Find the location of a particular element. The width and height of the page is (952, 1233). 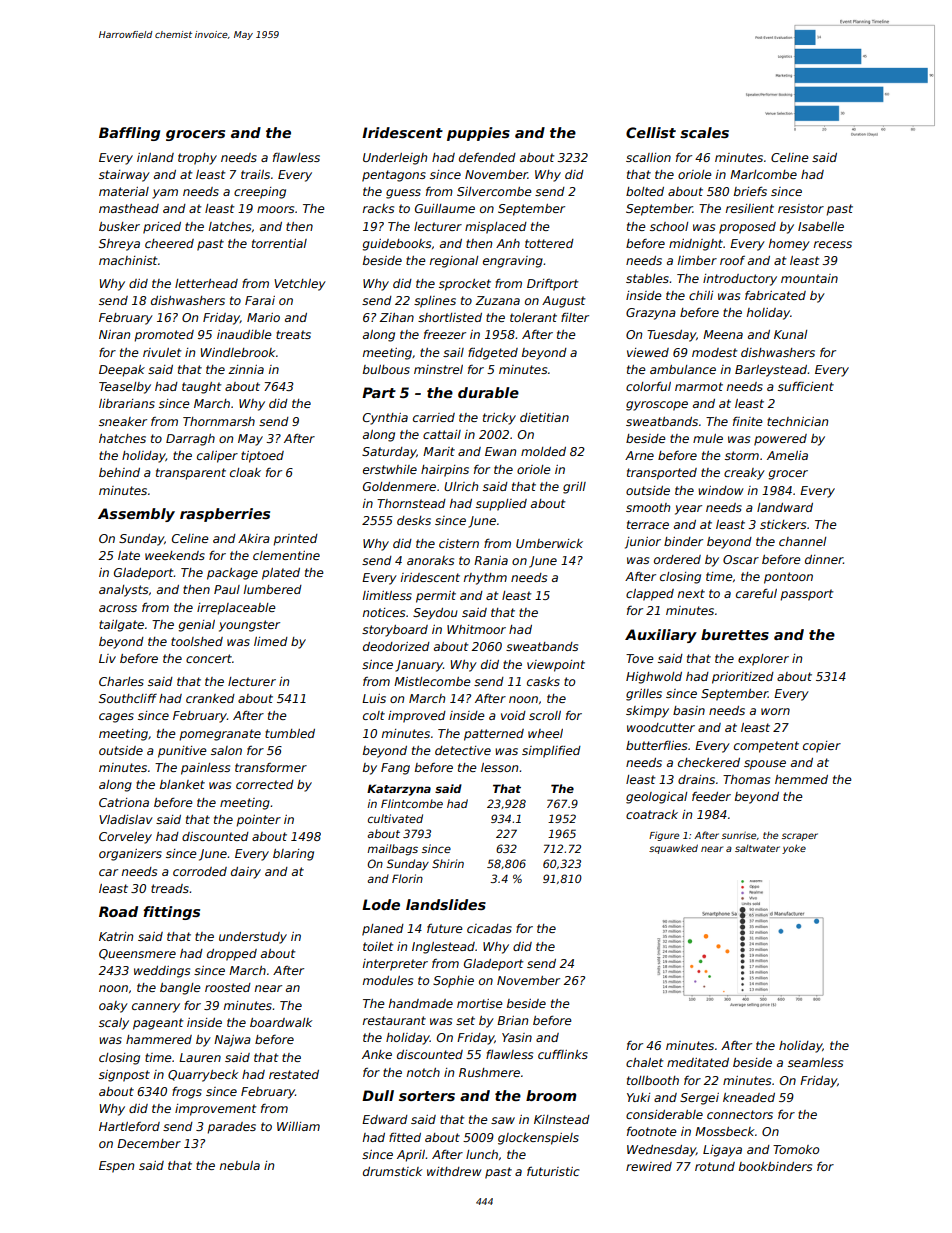

copier is located at coordinates (822, 747).
